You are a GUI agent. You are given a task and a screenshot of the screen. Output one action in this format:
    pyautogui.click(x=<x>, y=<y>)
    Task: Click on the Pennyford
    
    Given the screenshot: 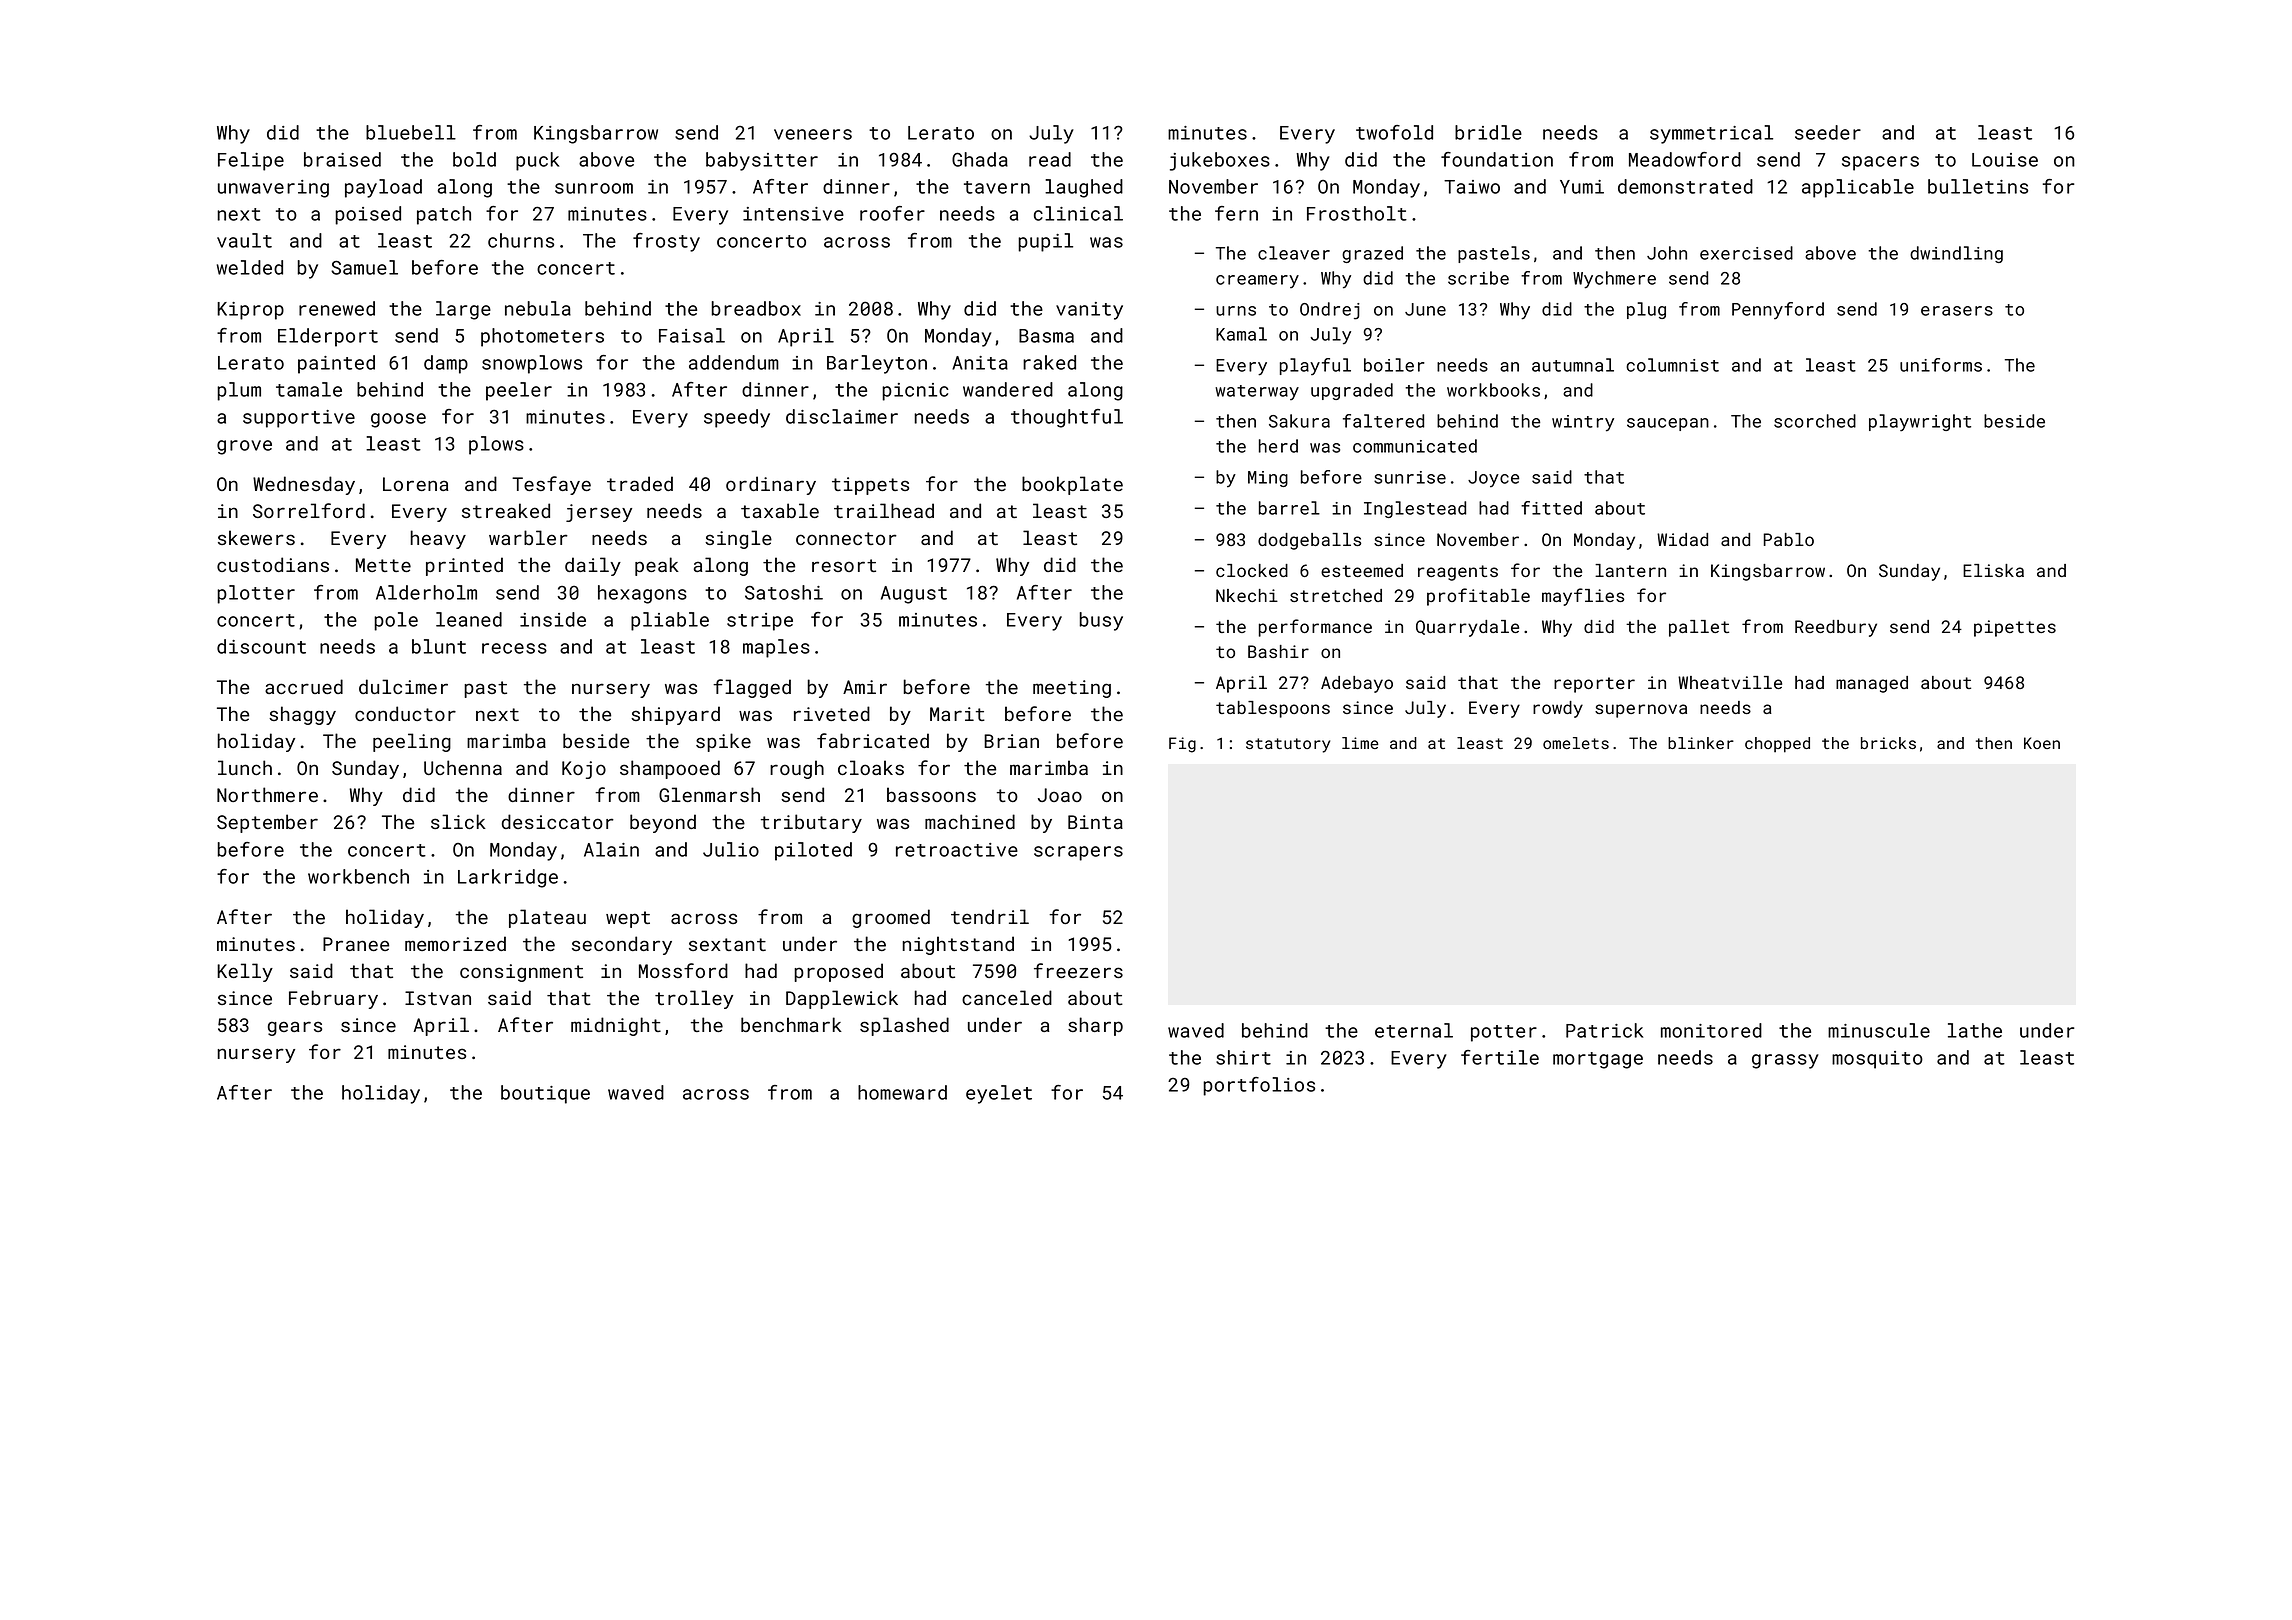 What is the action you would take?
    pyautogui.click(x=1778, y=310)
